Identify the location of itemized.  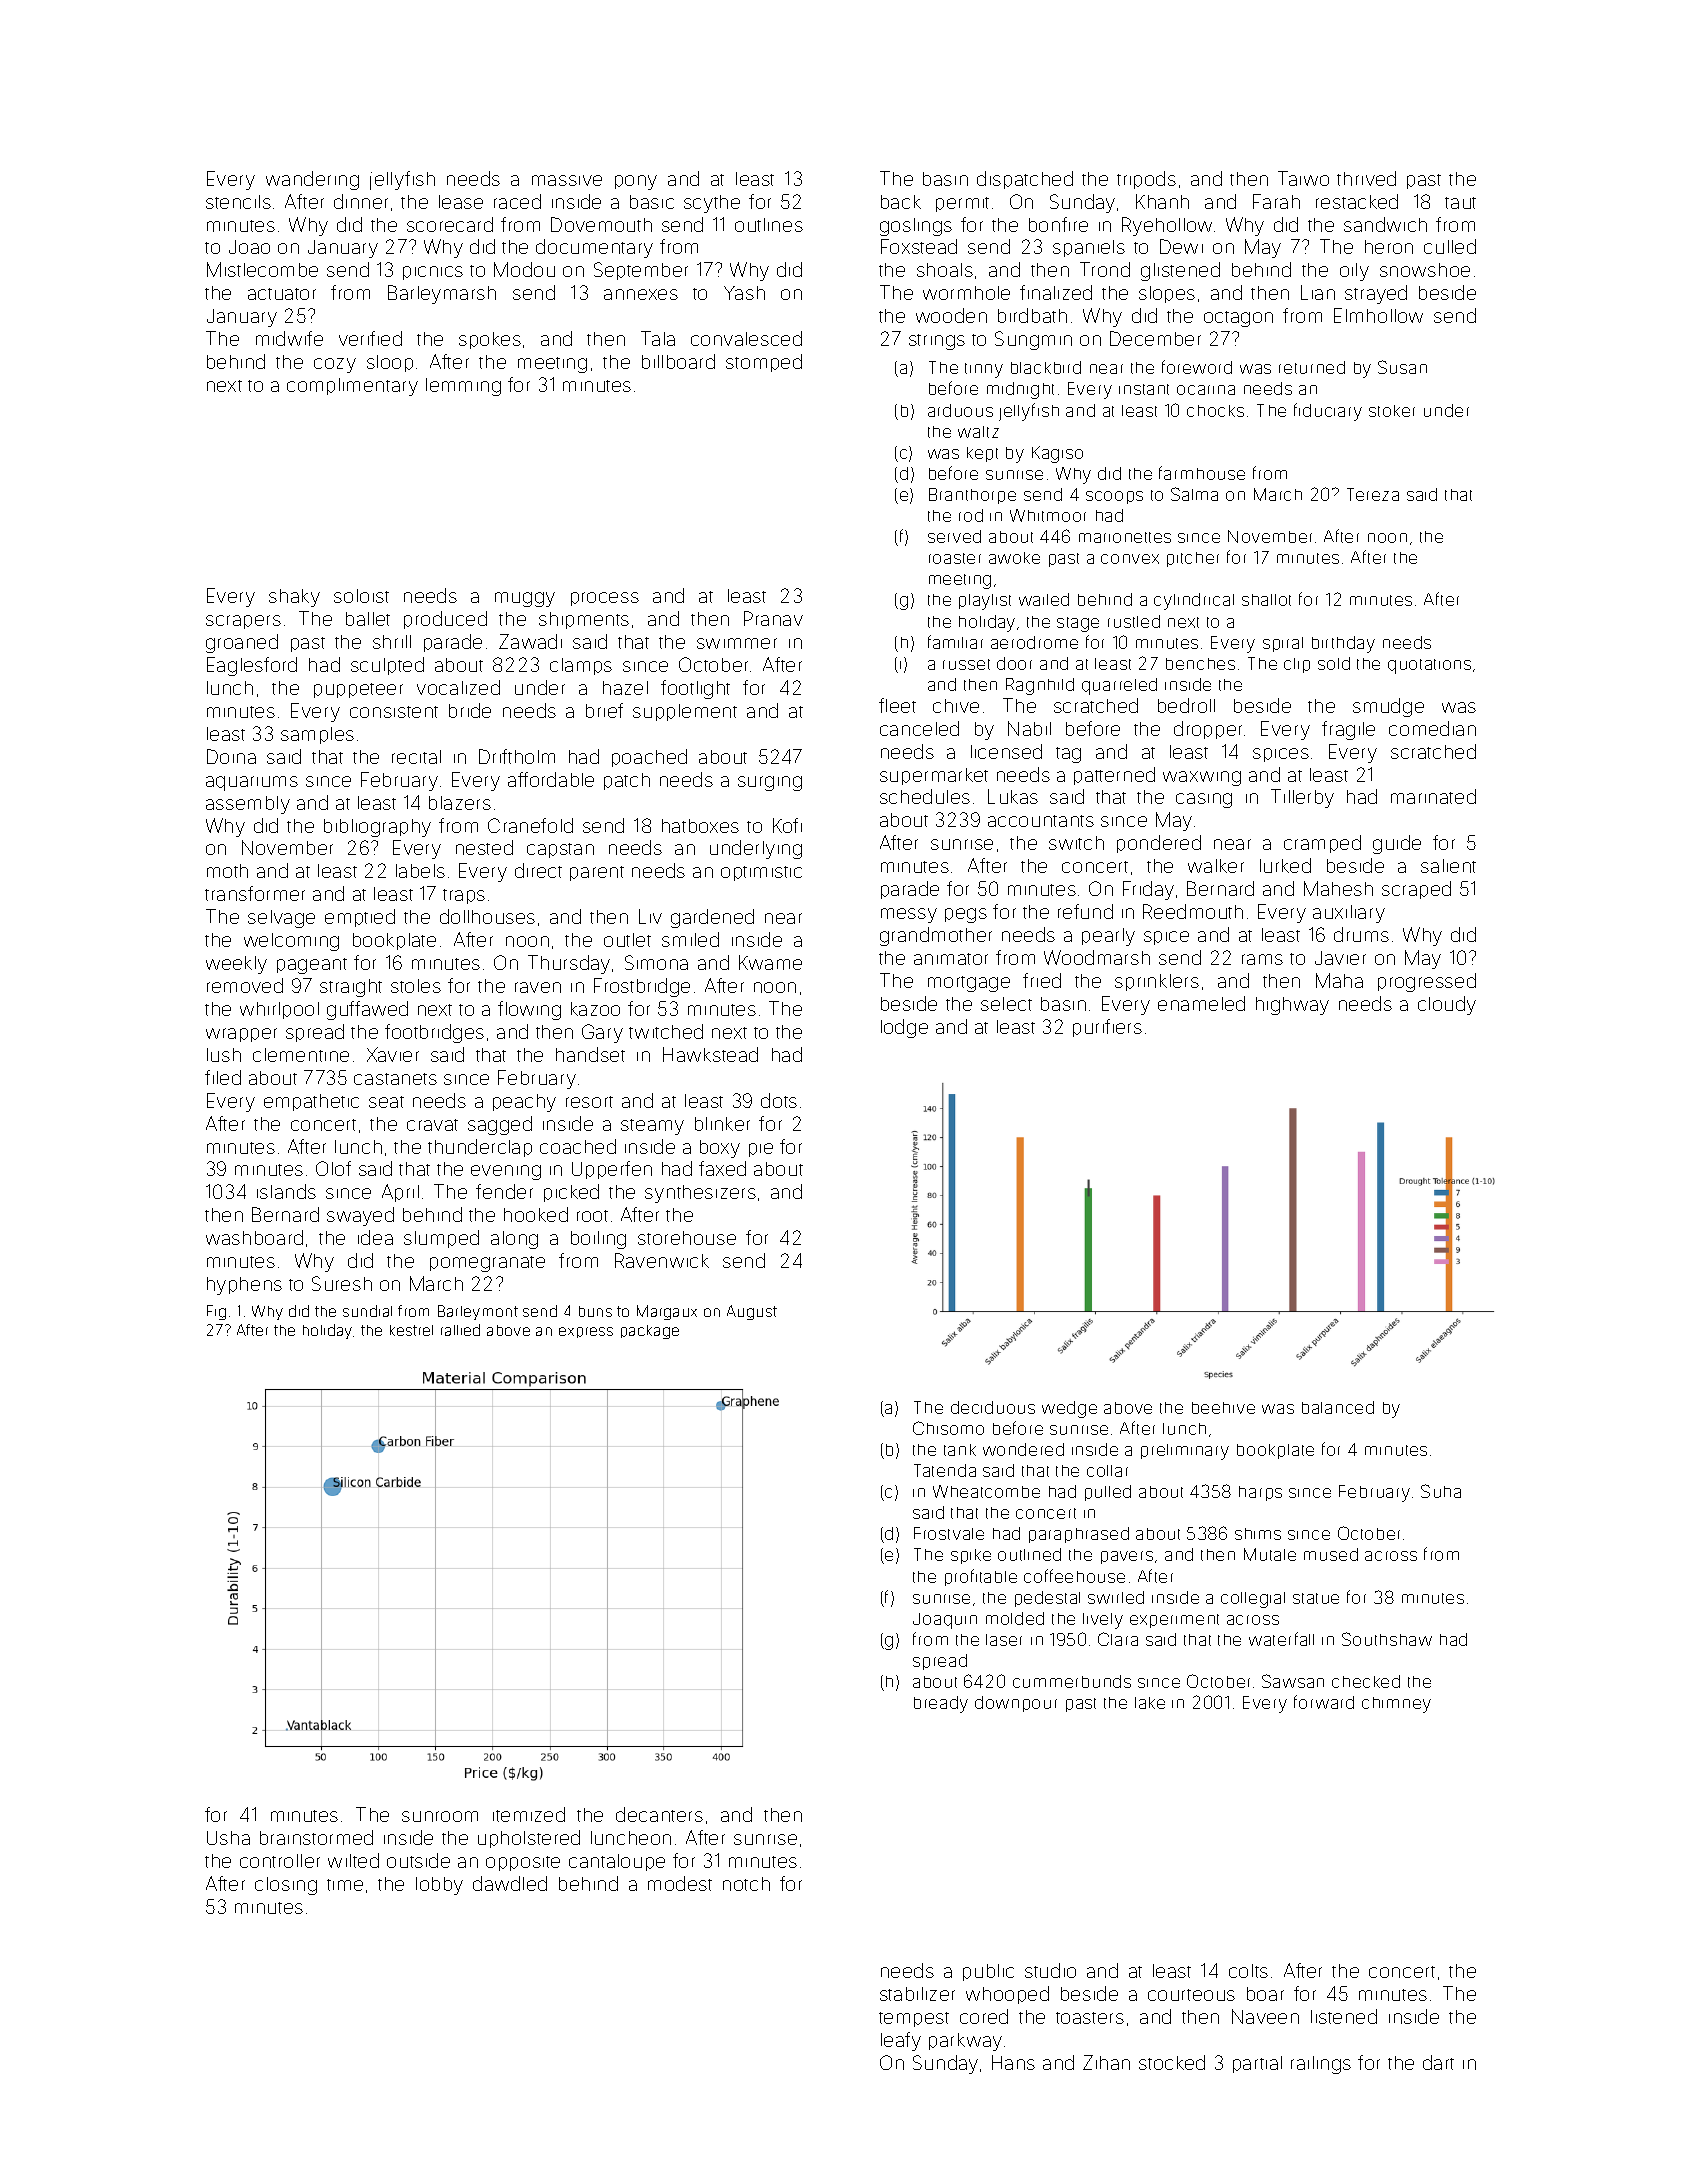
(529, 1814).
